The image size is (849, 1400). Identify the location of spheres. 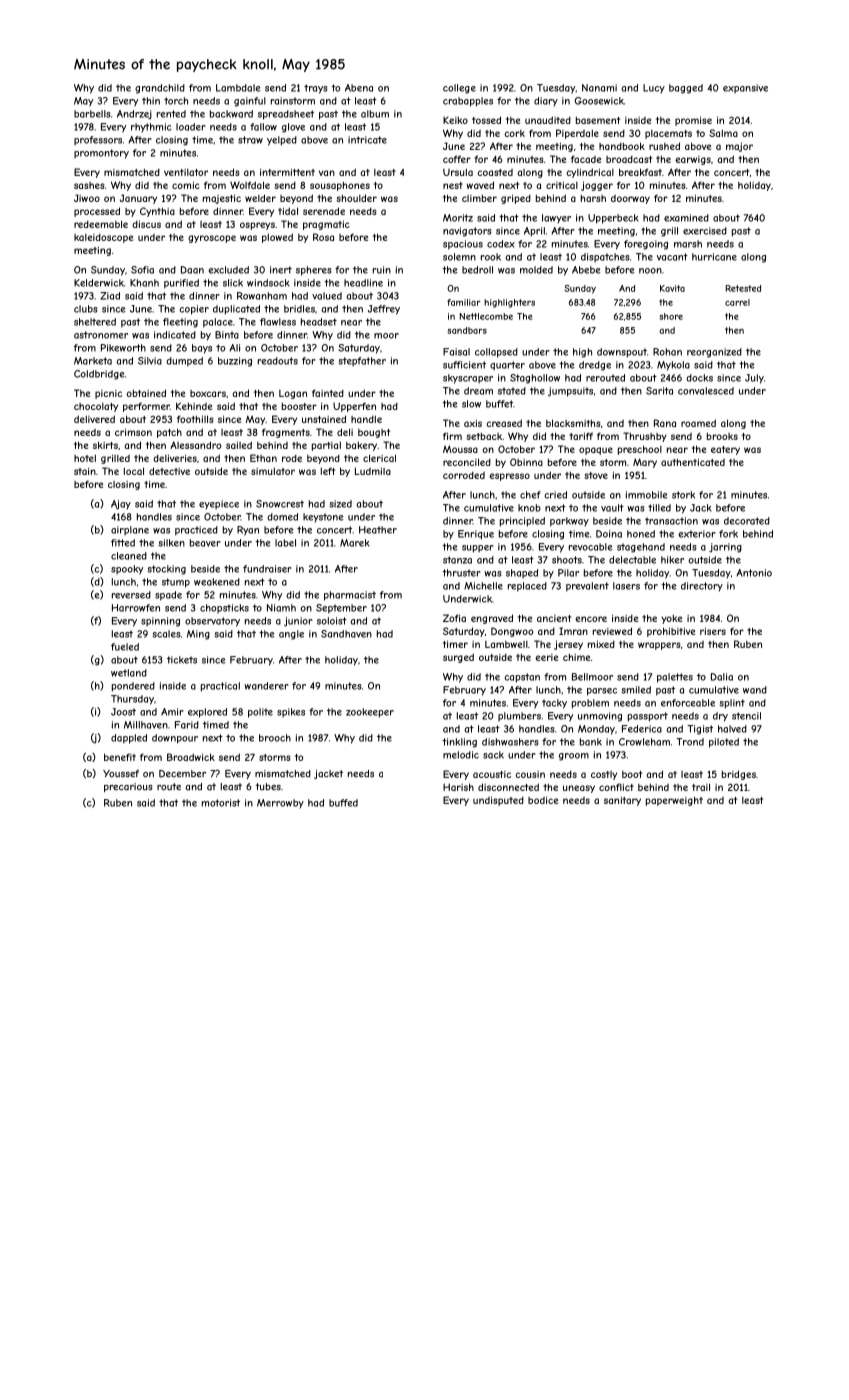
(314, 271).
